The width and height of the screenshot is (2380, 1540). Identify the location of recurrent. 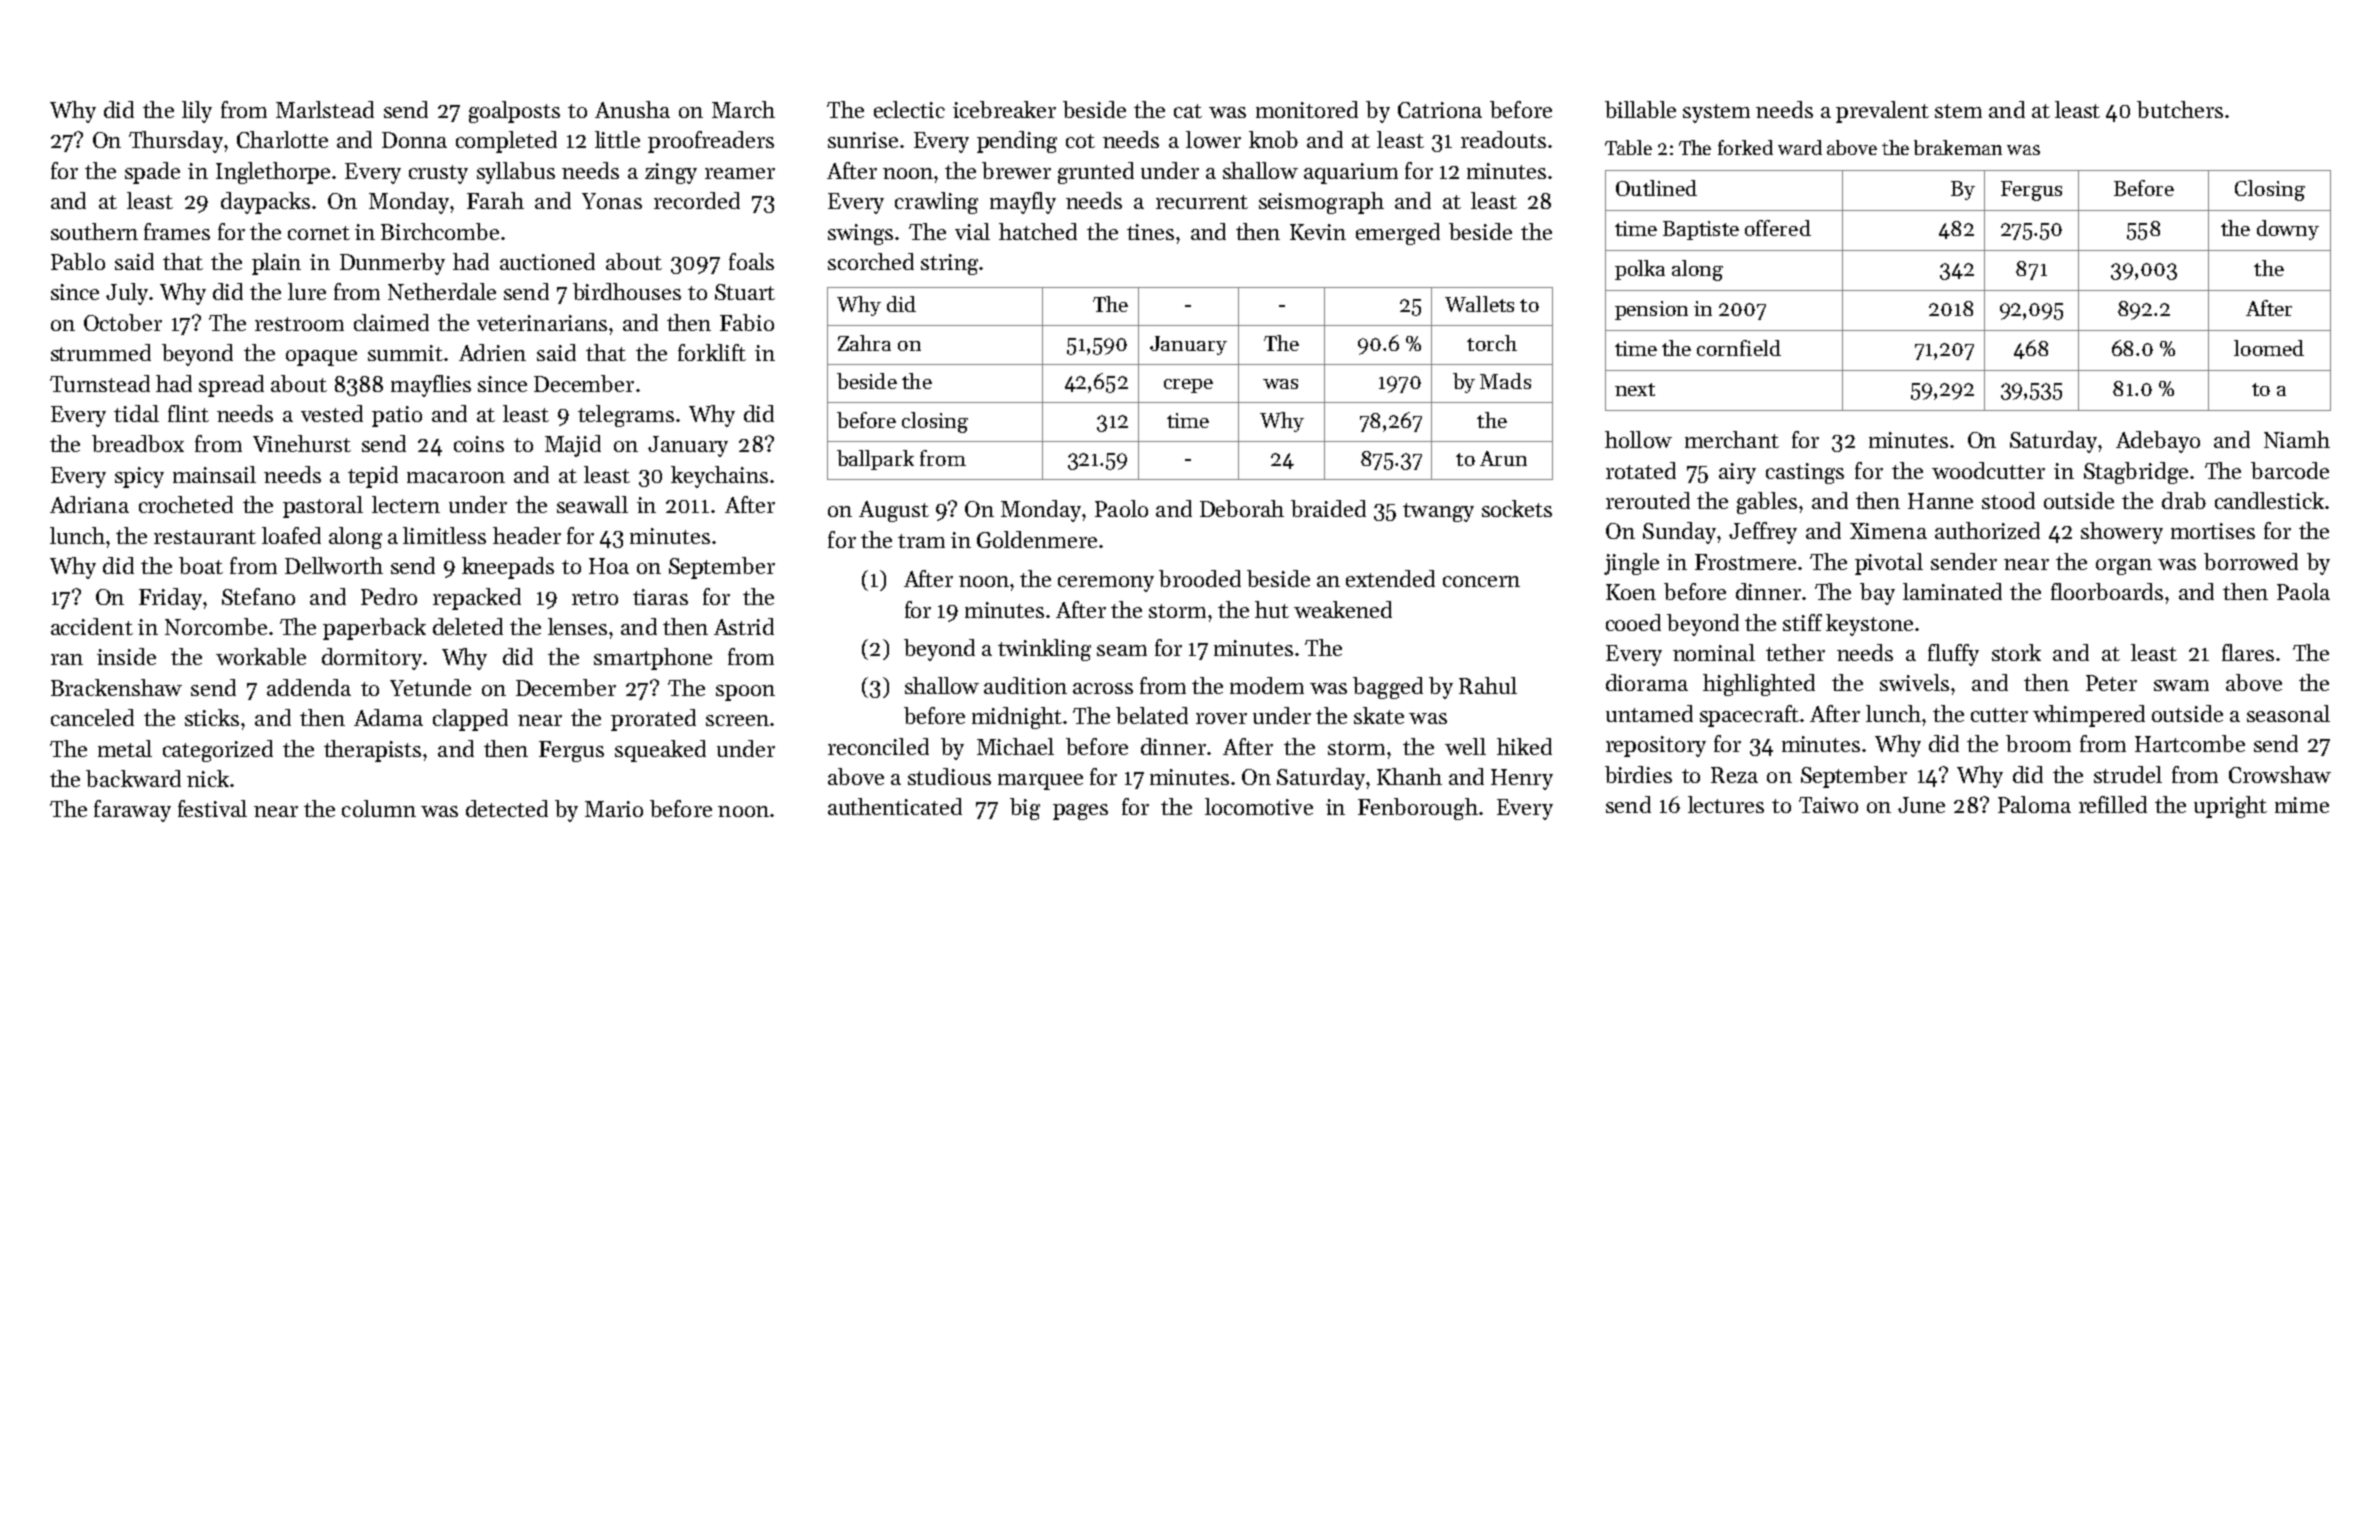
(1202, 202).
